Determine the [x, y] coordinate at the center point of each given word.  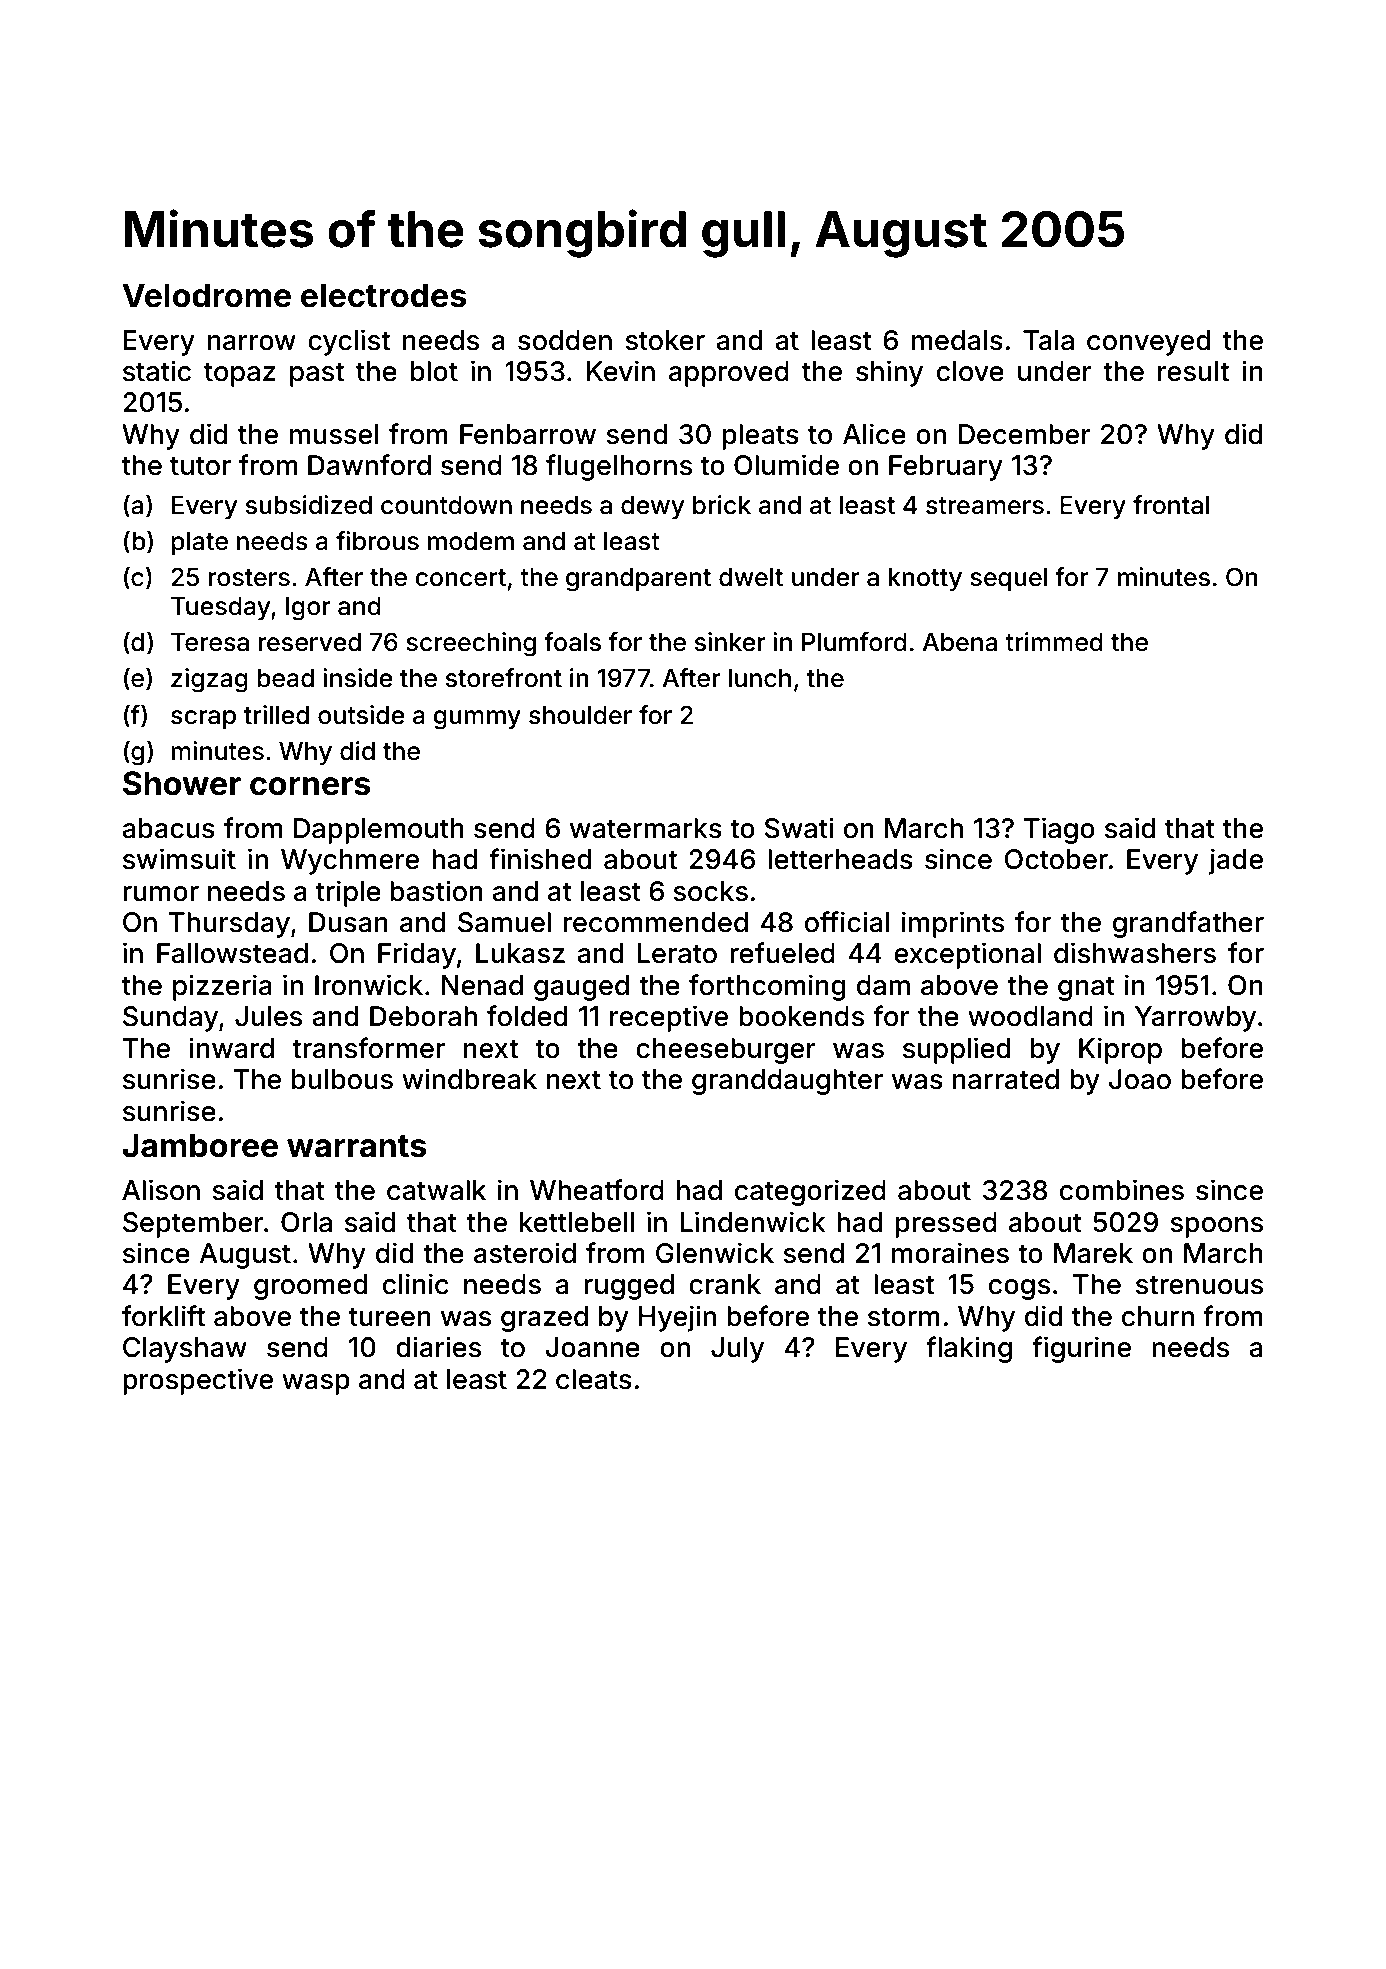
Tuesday [220, 608]
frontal [1171, 505]
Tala [1048, 340]
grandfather [1188, 924]
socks [710, 891]
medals [957, 340]
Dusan [348, 922]
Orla [306, 1222]
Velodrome [206, 295]
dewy [652, 507]
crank [725, 1284]
